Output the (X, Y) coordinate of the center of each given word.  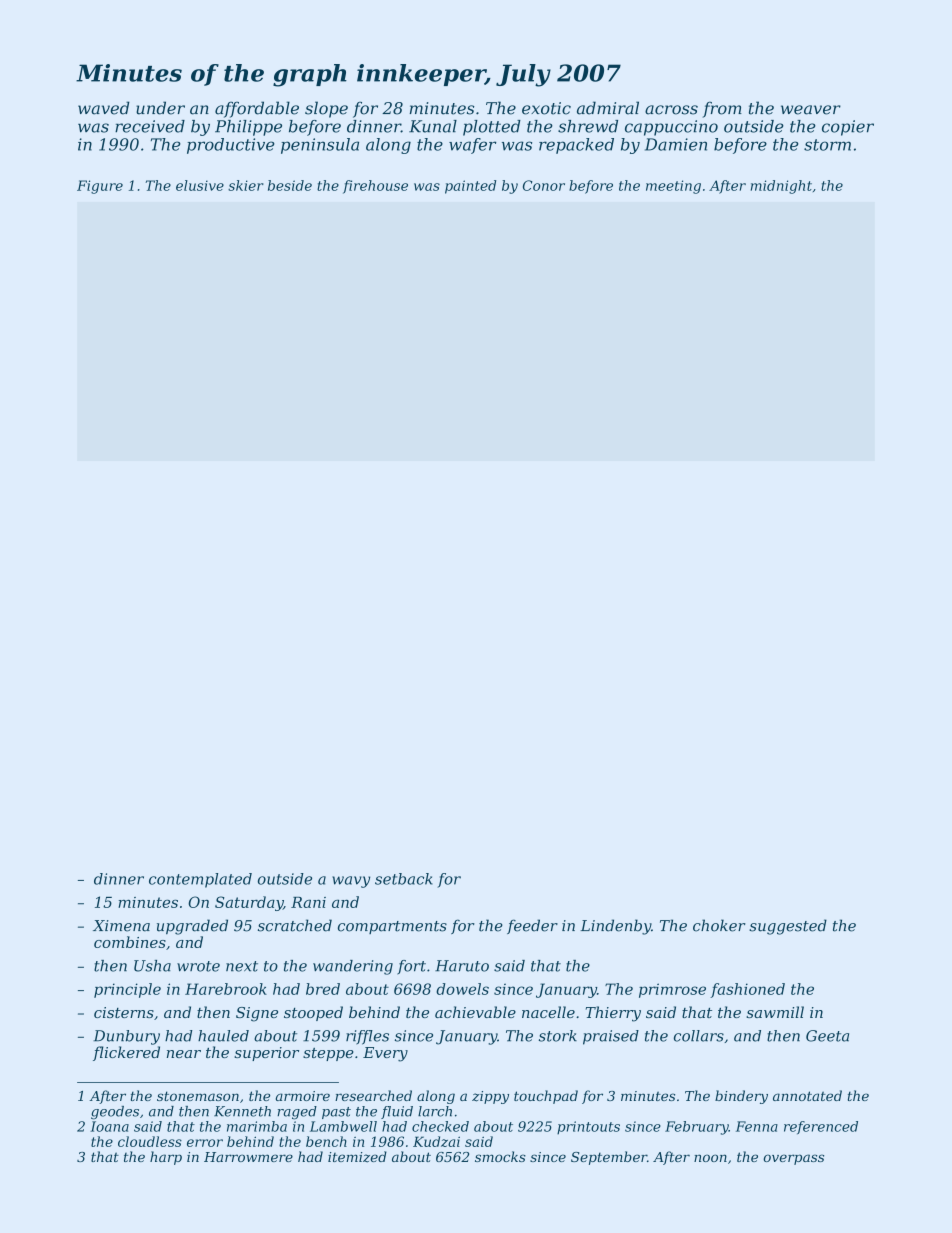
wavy (351, 882)
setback (404, 879)
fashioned (747, 990)
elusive (200, 185)
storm (827, 145)
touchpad (546, 1097)
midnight (781, 187)
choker (719, 925)
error (205, 1143)
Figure (100, 187)
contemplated (200, 880)
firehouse (375, 187)
